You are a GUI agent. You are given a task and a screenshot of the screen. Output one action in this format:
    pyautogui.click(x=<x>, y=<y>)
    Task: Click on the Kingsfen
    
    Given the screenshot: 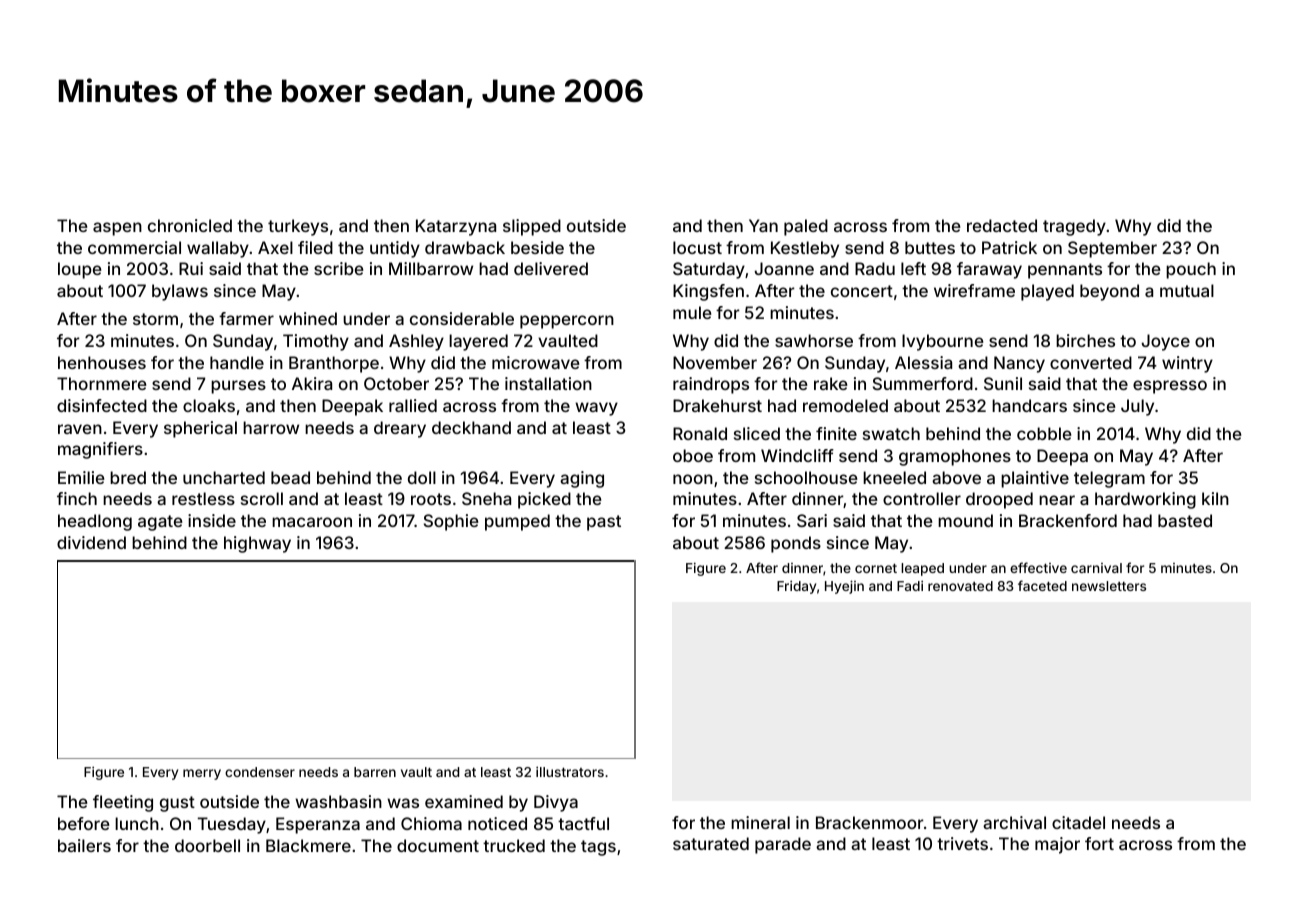 What is the action you would take?
    pyautogui.click(x=708, y=292)
